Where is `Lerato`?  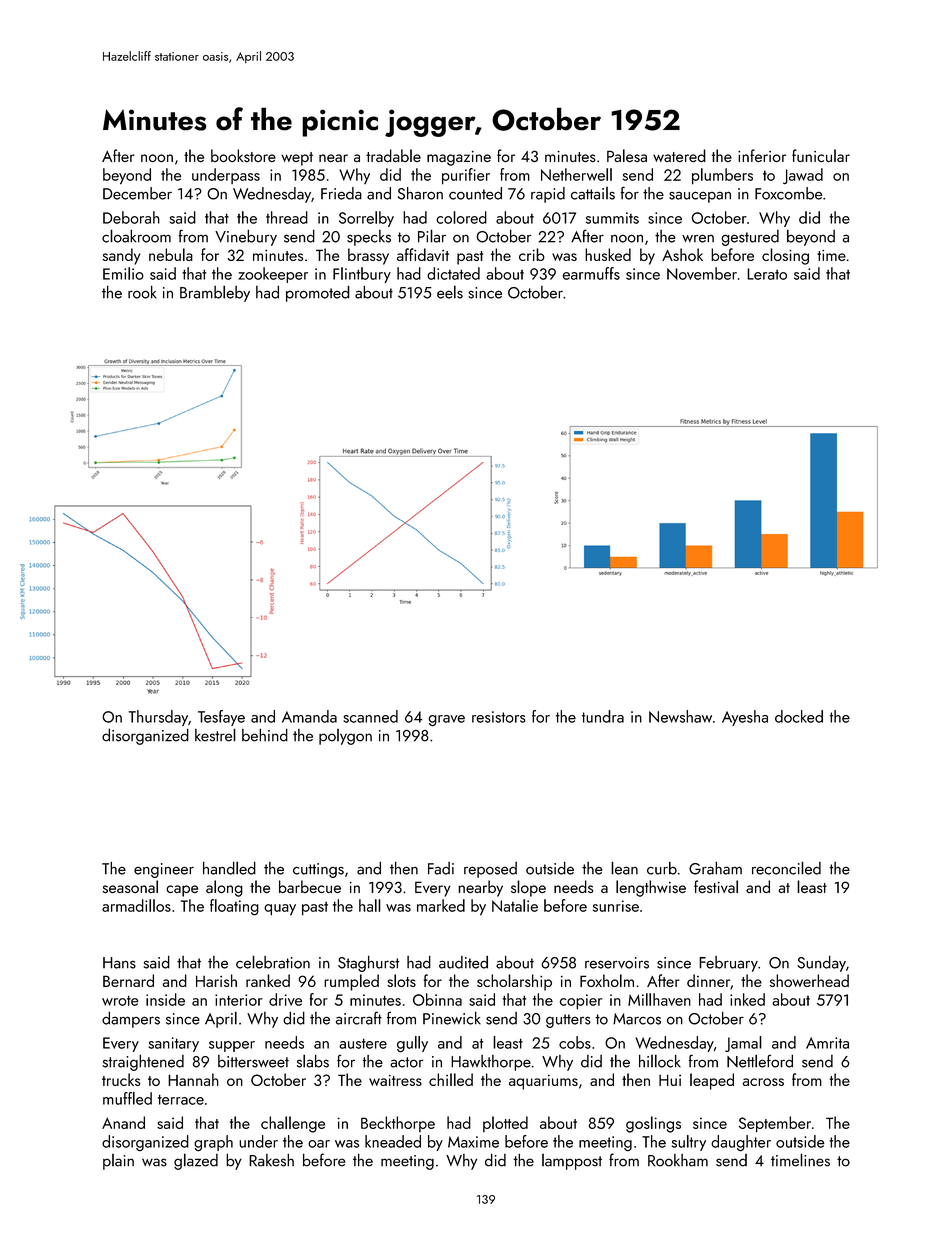
Lerato is located at coordinates (767, 274).
